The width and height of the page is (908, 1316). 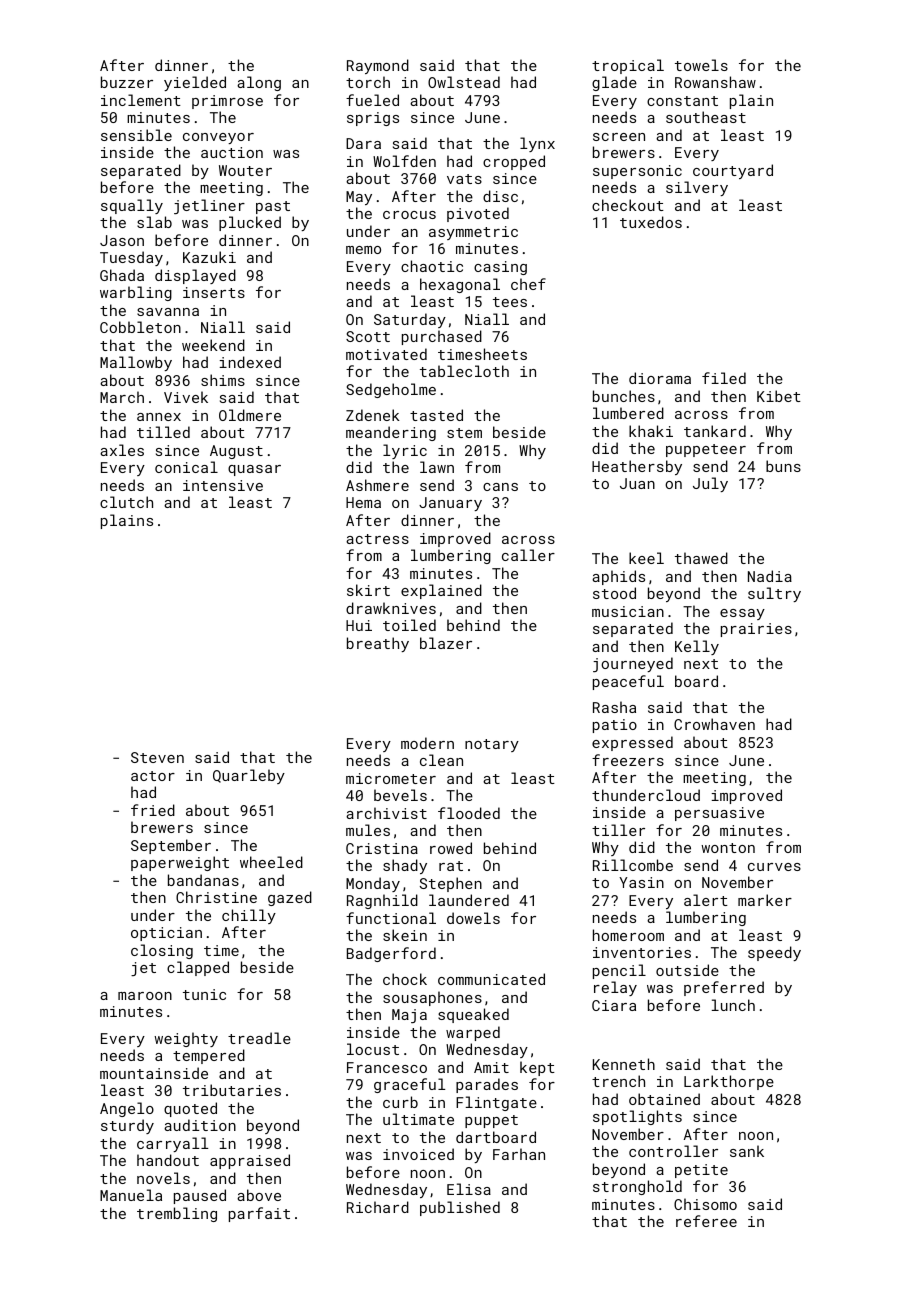 What do you see at coordinates (259, 1038) in the page?
I see `treadle` at bounding box center [259, 1038].
